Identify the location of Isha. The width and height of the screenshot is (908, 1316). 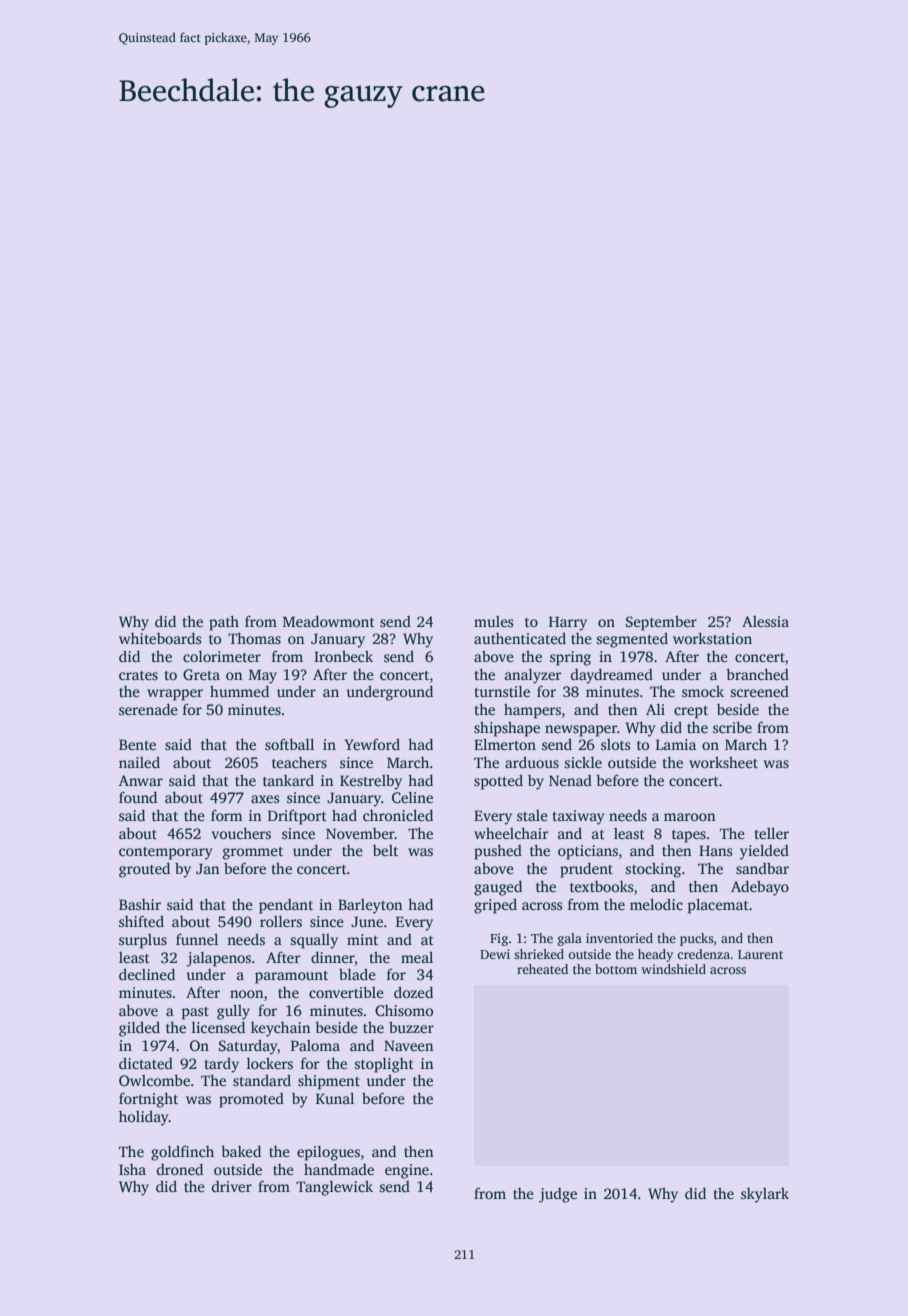
(132, 1169).
